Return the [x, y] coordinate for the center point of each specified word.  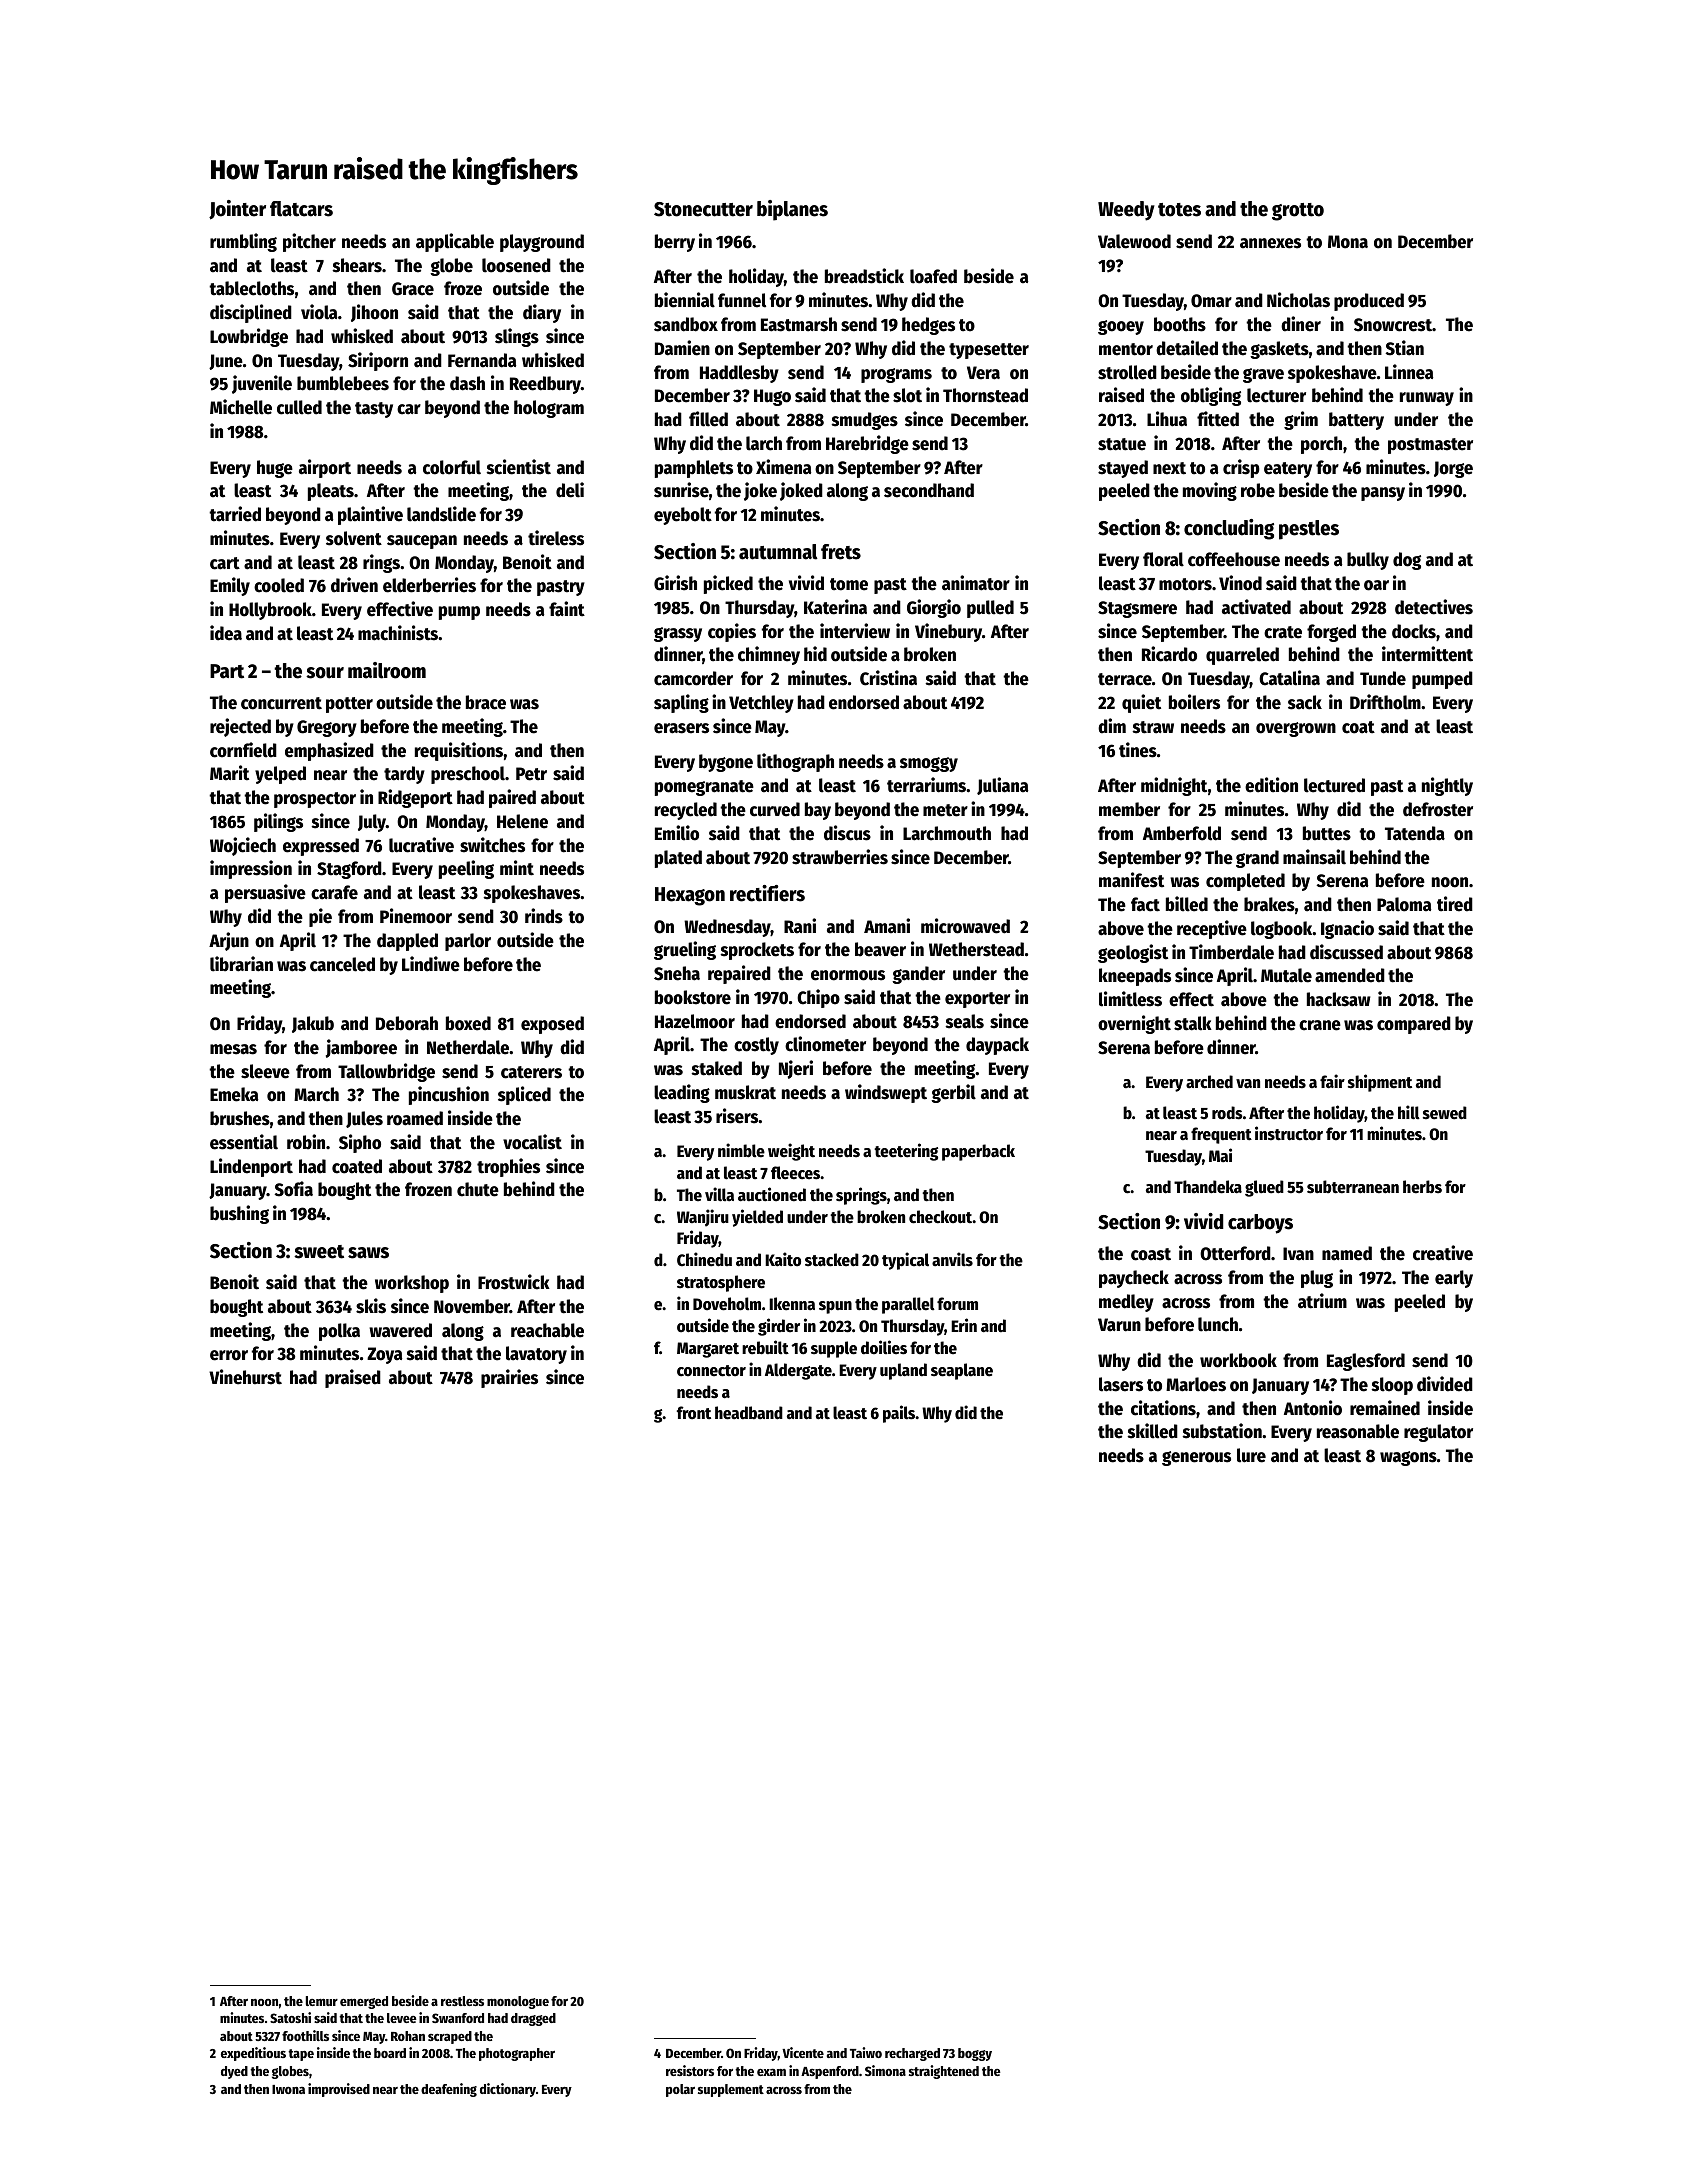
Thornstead [985, 395]
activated [1256, 607]
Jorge [1453, 469]
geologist [1133, 953]
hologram [549, 409]
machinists [398, 633]
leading [682, 1093]
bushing [239, 1214]
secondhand [929, 490]
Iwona [288, 2089]
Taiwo [866, 2052]
